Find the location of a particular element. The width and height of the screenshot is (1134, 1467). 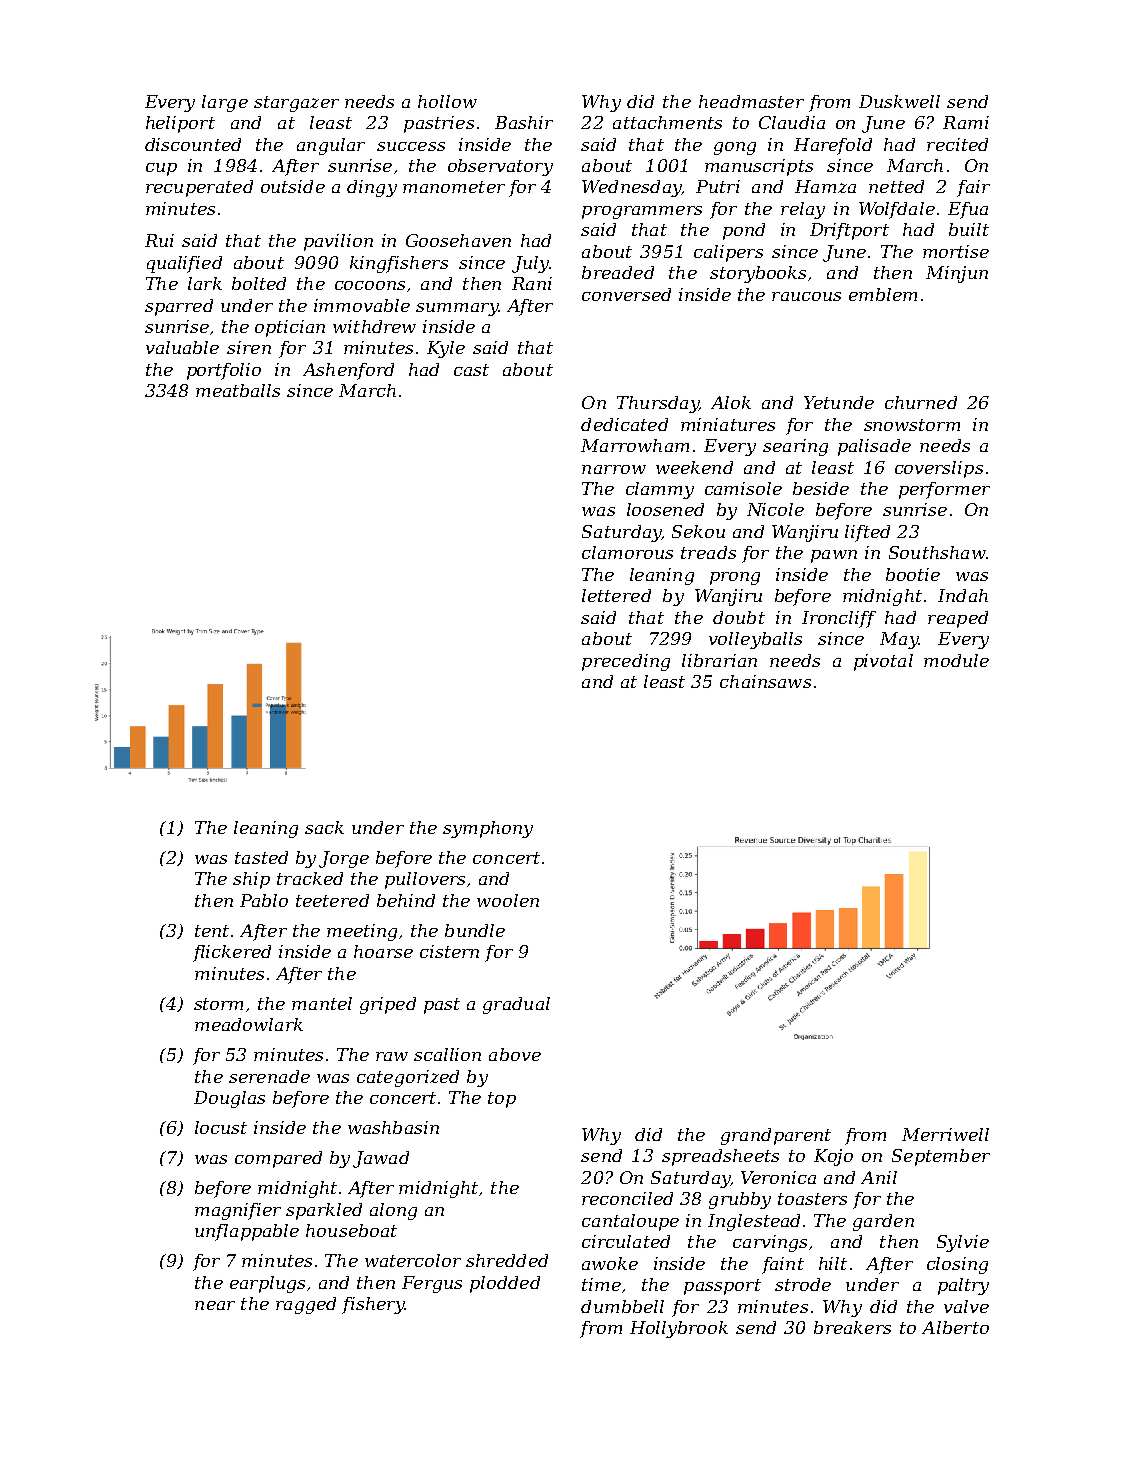

Hollybrook is located at coordinates (679, 1329).
